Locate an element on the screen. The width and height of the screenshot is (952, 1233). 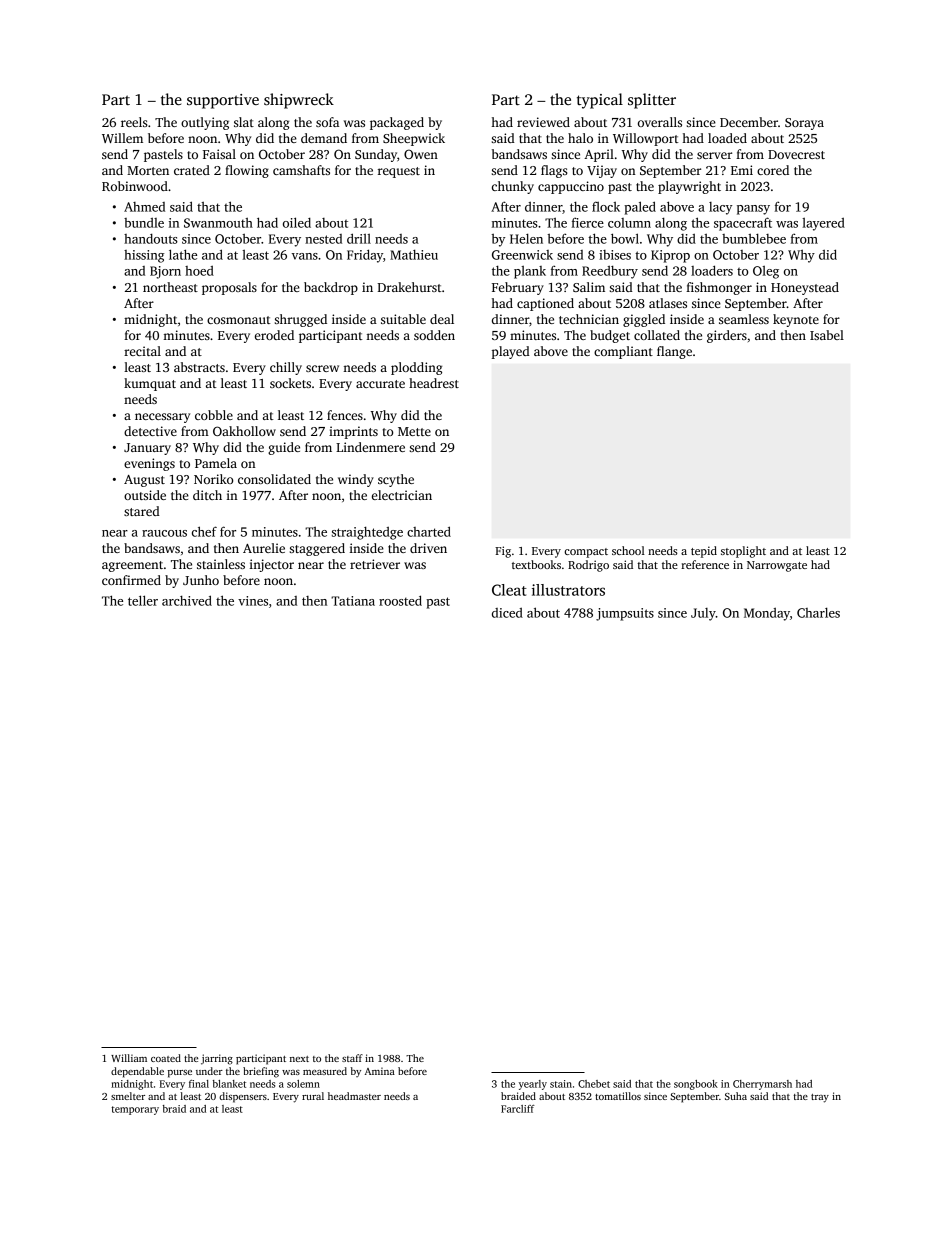
Mette is located at coordinates (414, 431).
